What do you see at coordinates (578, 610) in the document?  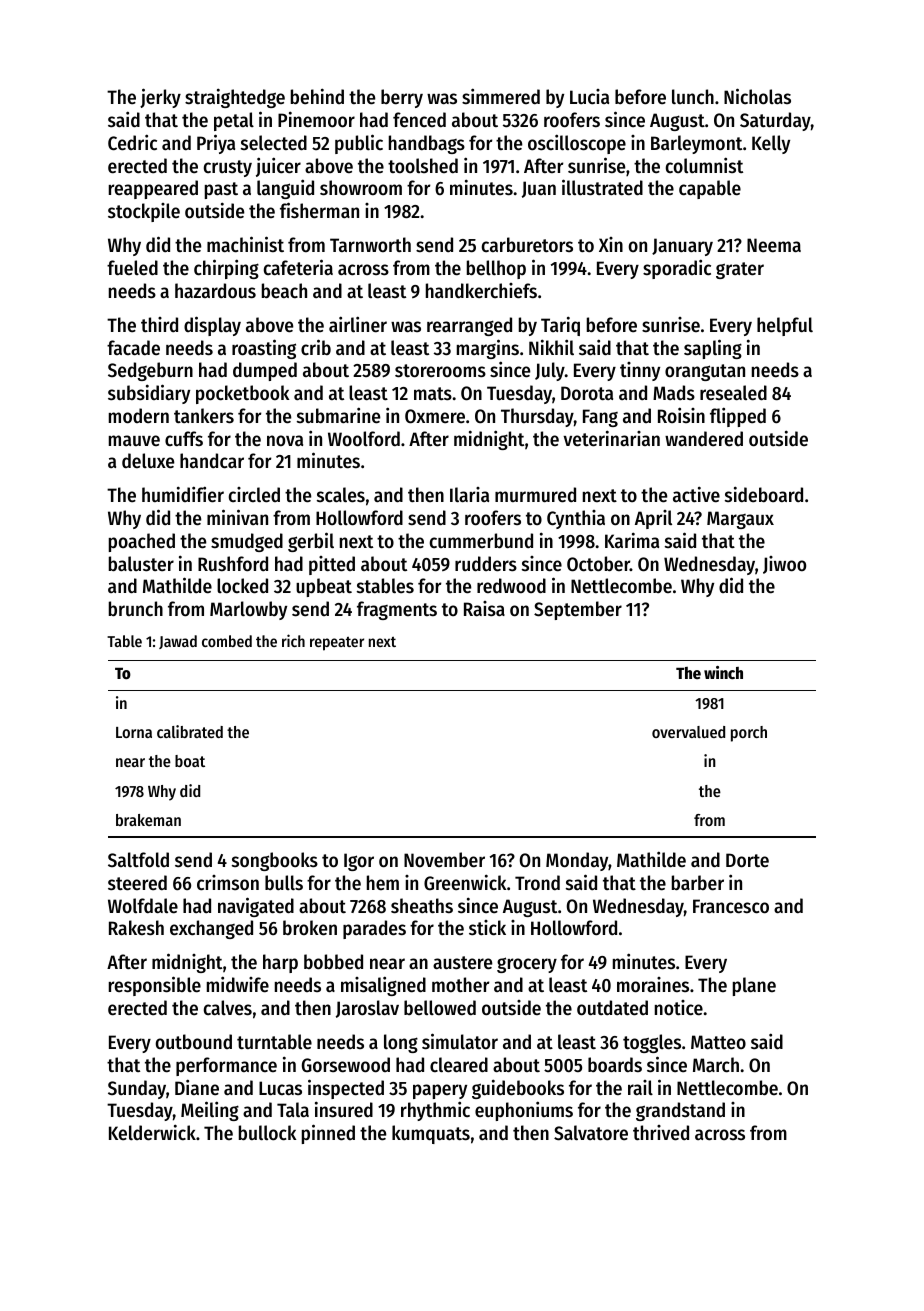 I see `September` at bounding box center [578, 610].
